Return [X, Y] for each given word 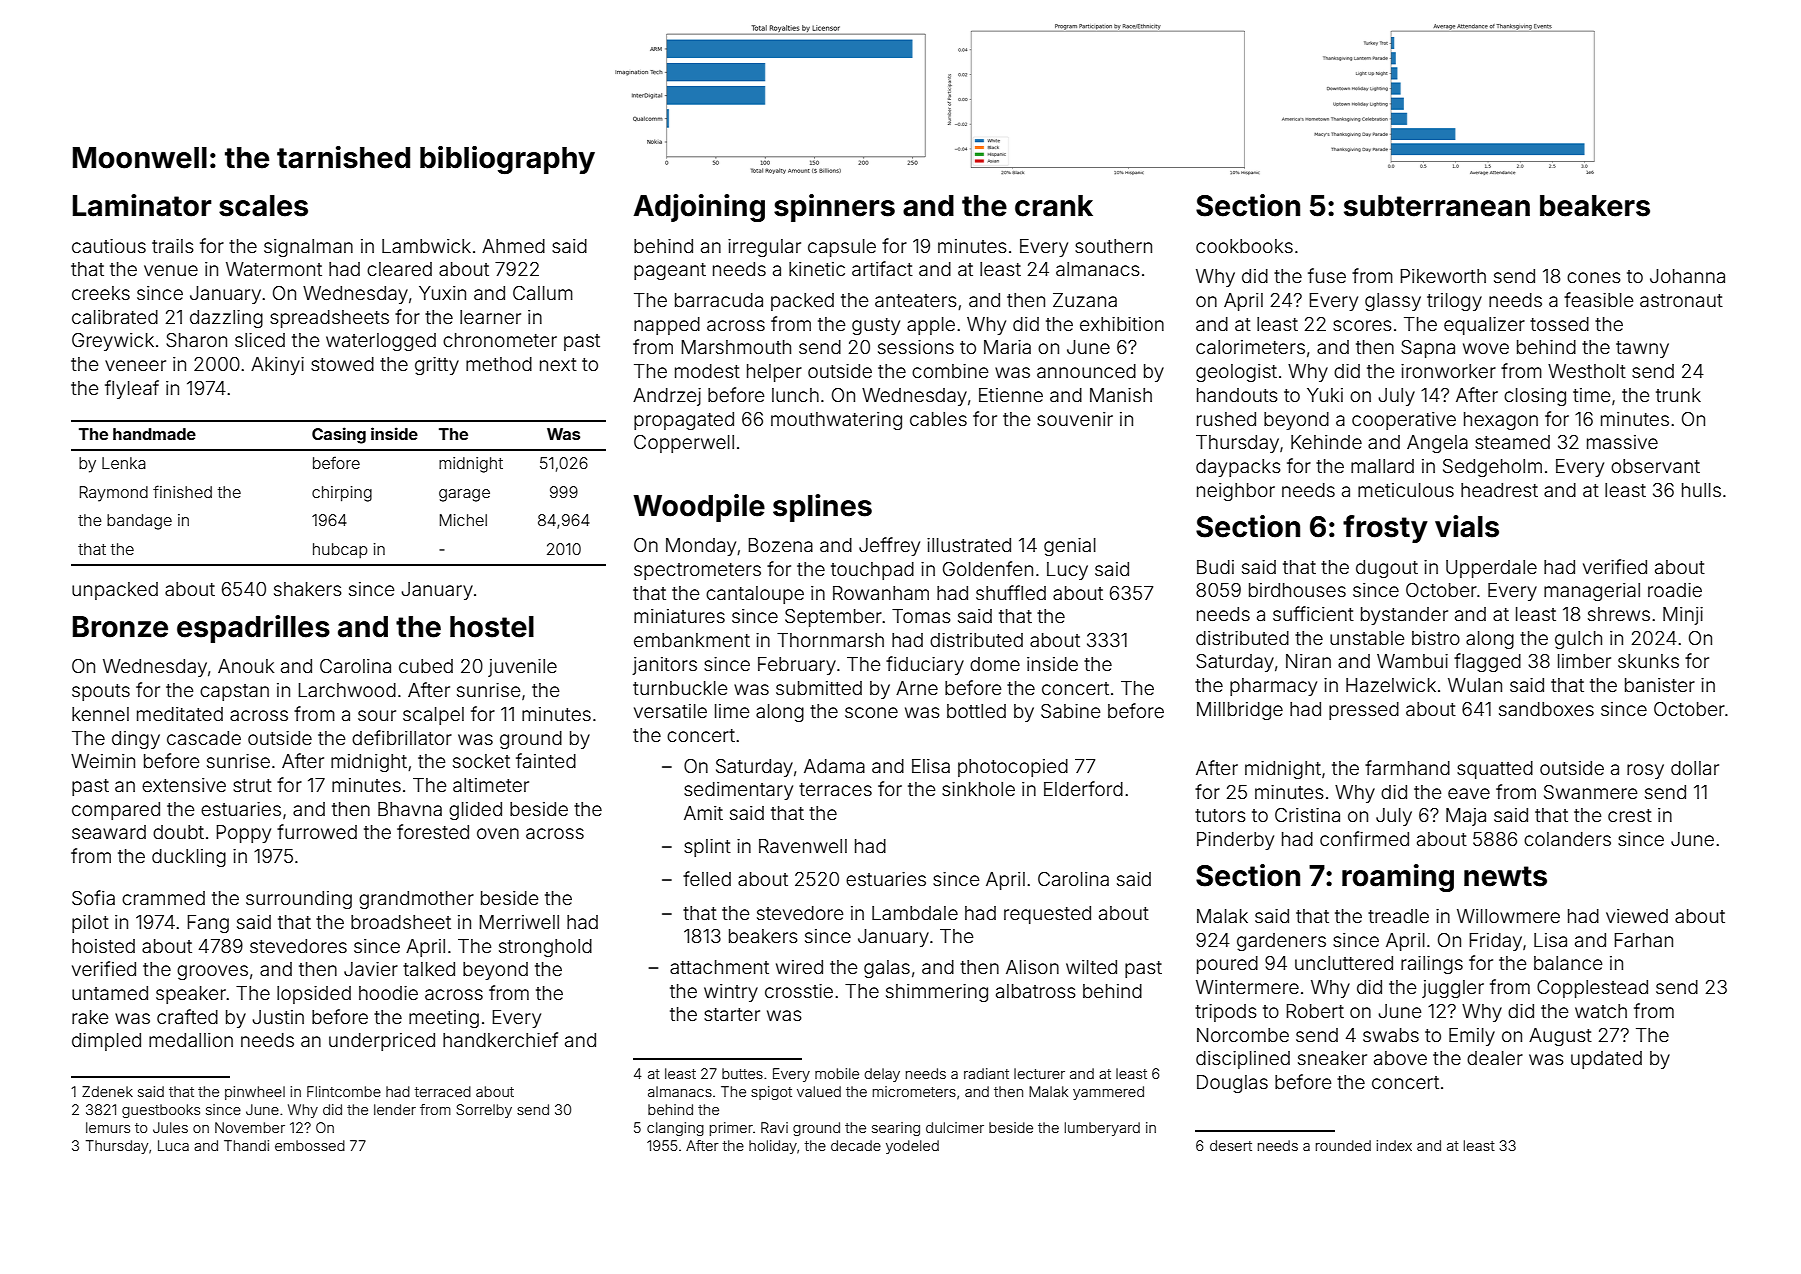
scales [263, 206]
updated [1606, 1060]
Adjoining [699, 208]
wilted [1091, 967]
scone [871, 712]
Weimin [103, 761]
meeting [444, 1019]
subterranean [1437, 206]
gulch [1578, 640]
